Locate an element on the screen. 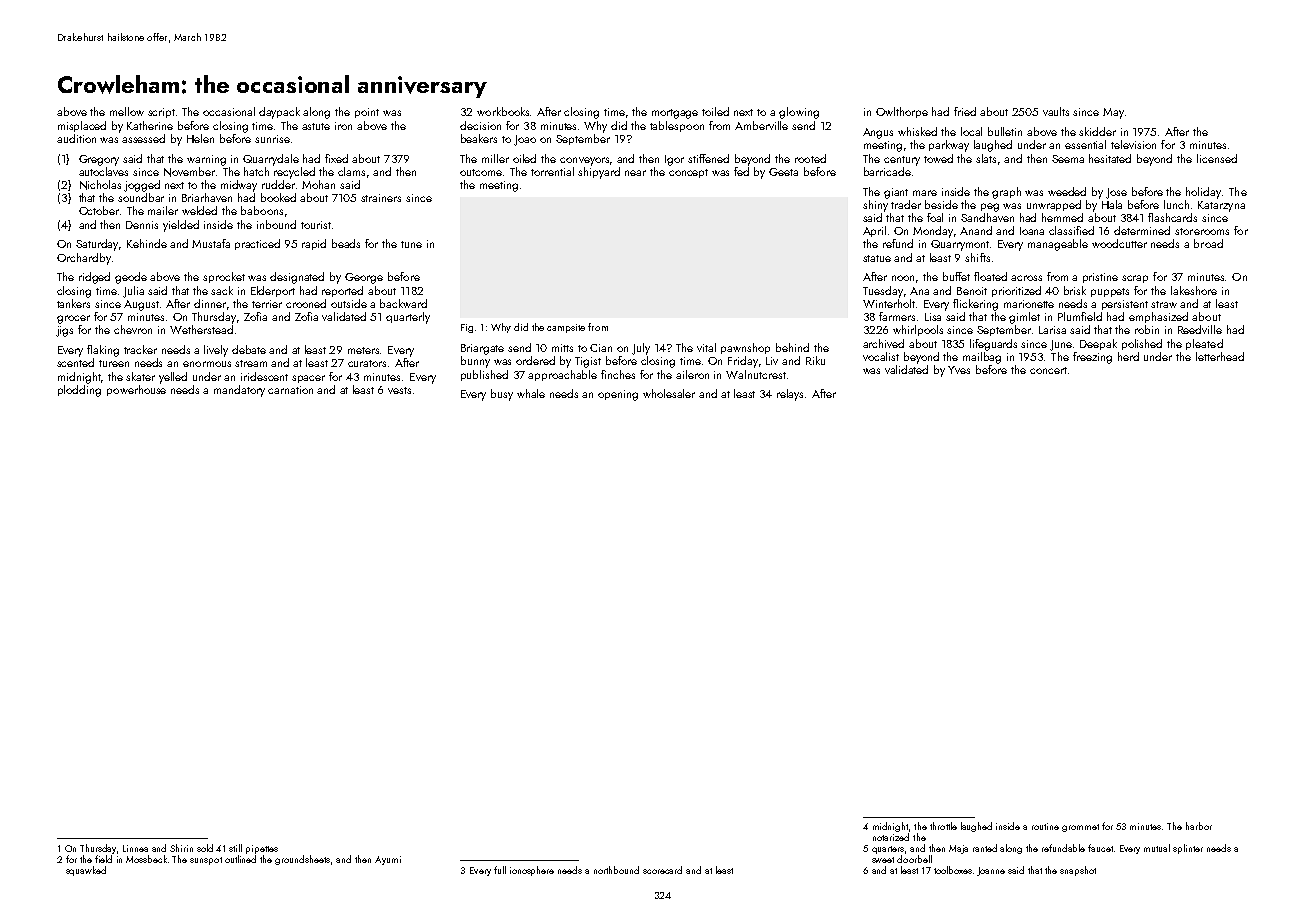 This screenshot has height=924, width=1308. May is located at coordinates (1113, 113).
